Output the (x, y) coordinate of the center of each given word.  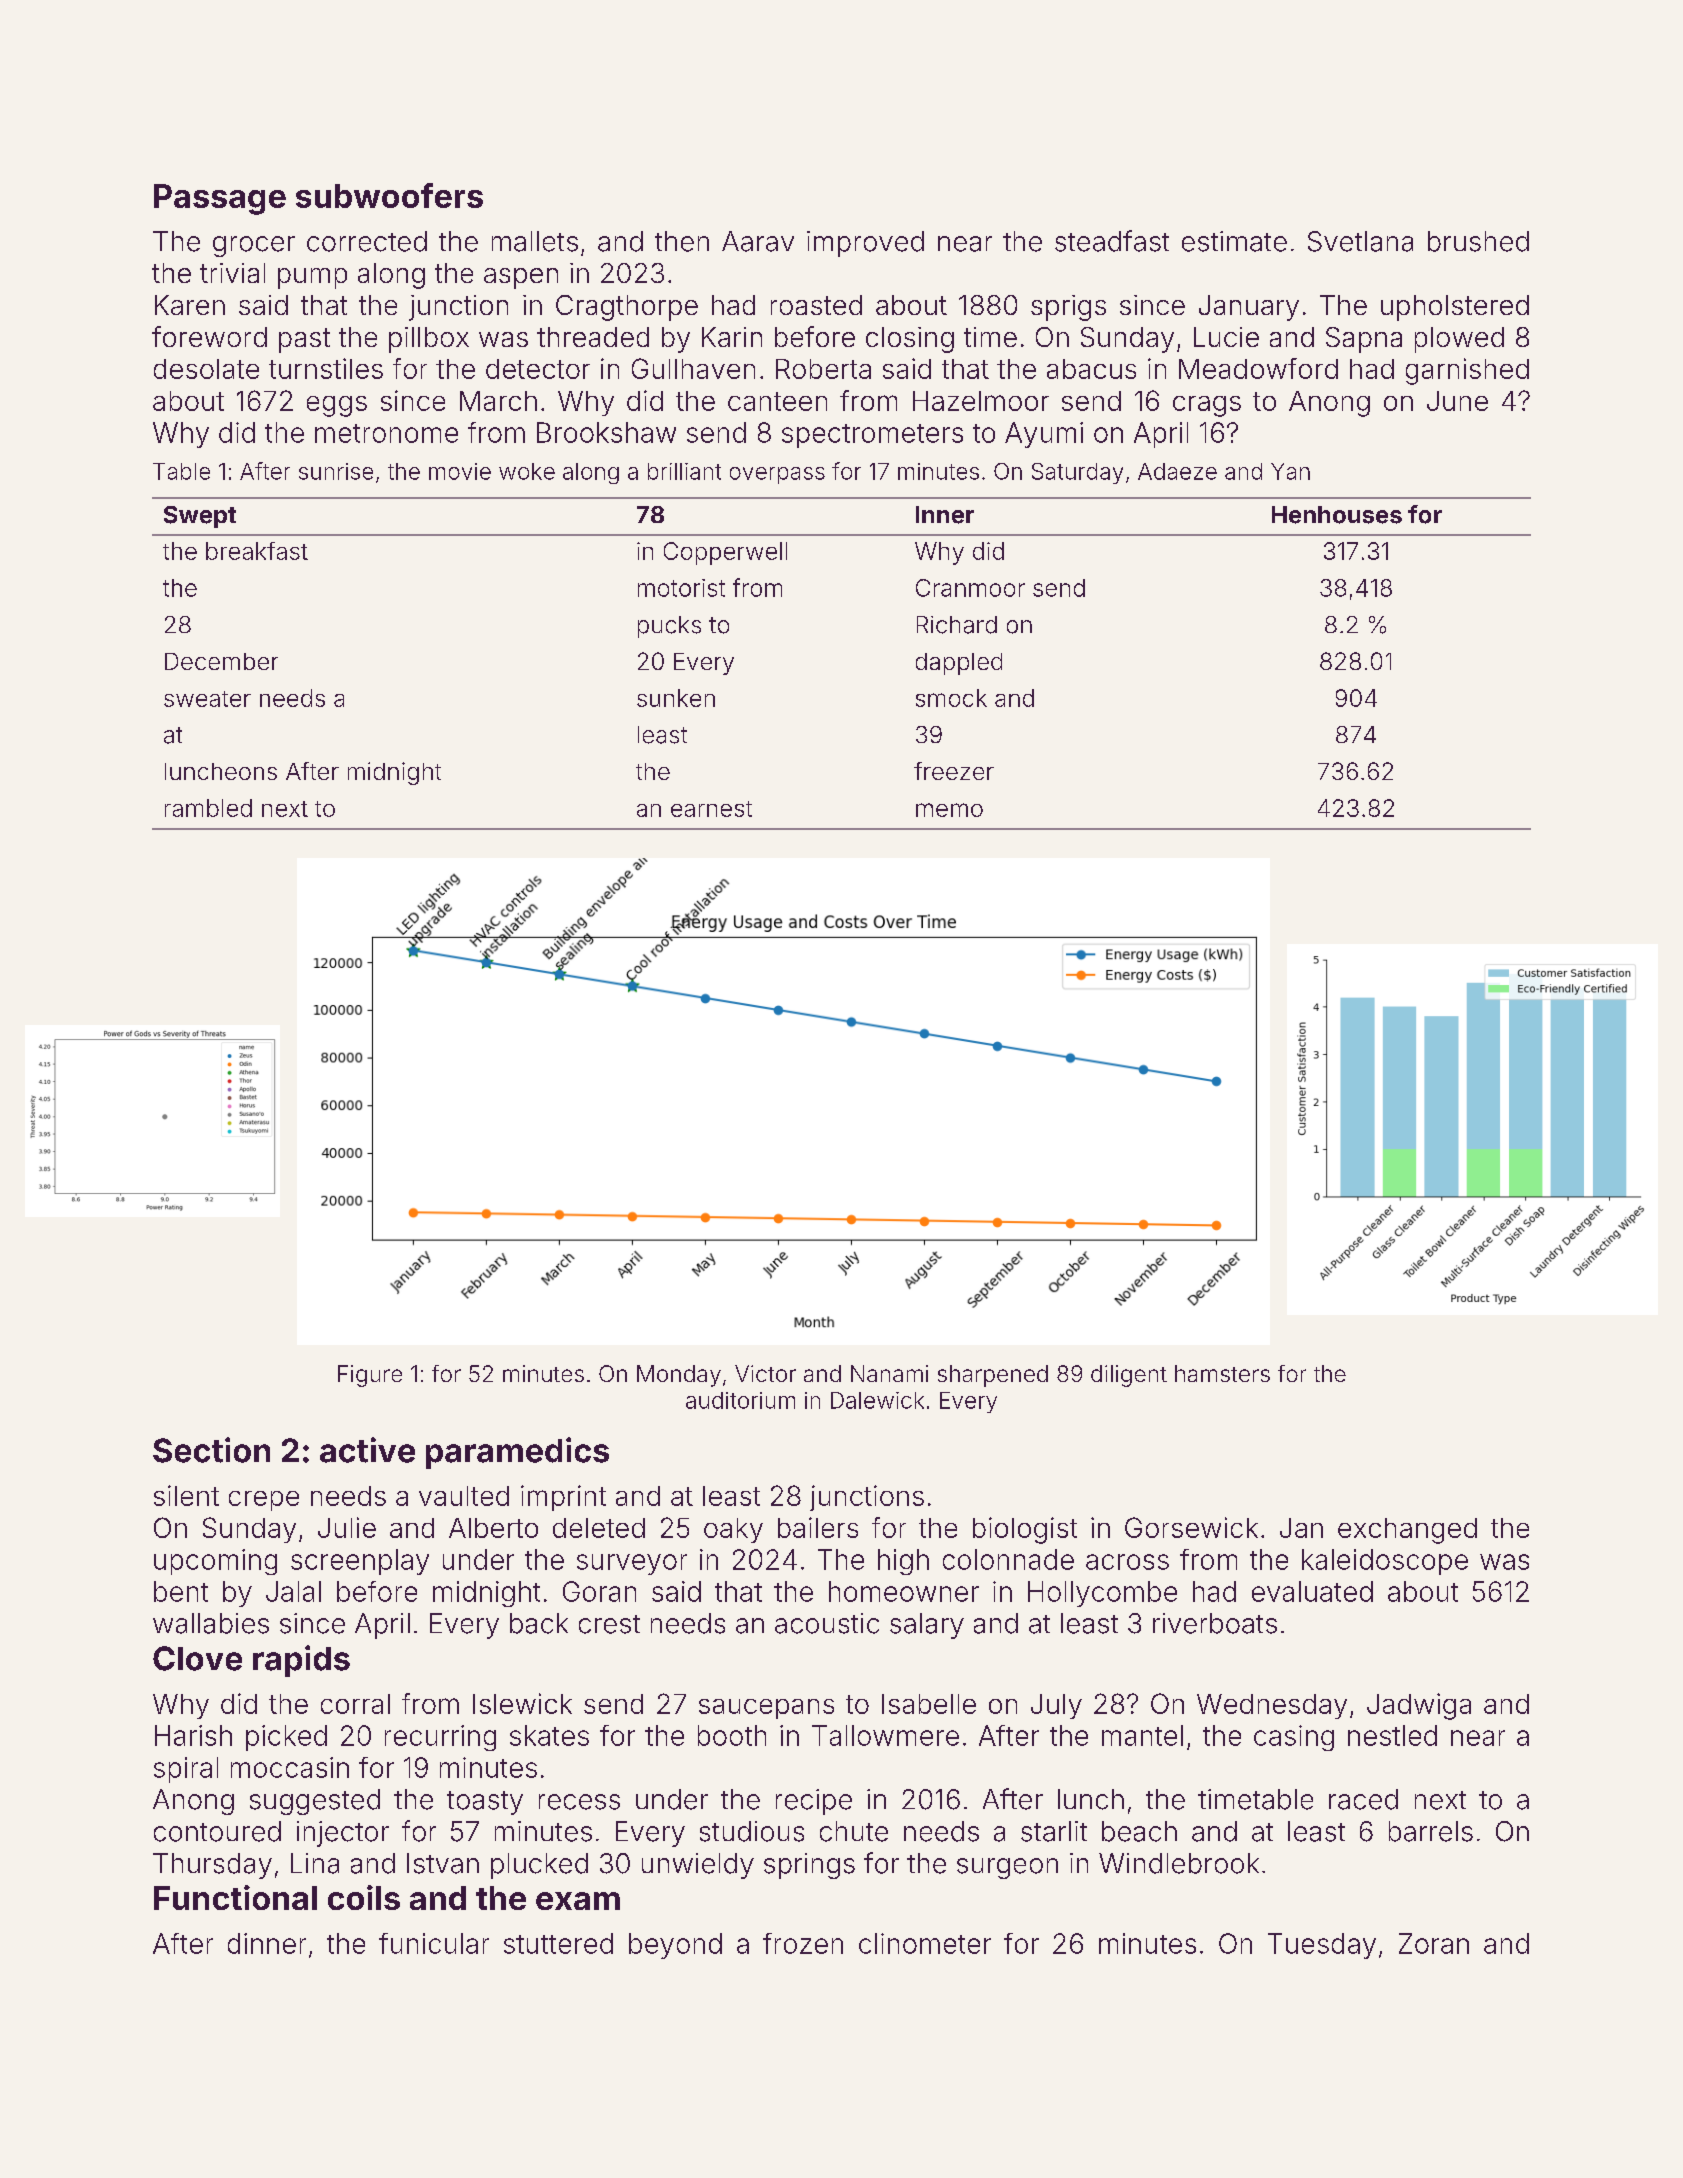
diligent (1129, 1376)
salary (927, 1626)
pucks (669, 627)
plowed (1459, 340)
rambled (208, 808)
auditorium (740, 1400)
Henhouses (1337, 515)
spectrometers (872, 436)
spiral (186, 1770)
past (304, 340)
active (367, 1450)
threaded (593, 337)
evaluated (1312, 1591)
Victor (765, 1373)
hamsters (1222, 1373)
